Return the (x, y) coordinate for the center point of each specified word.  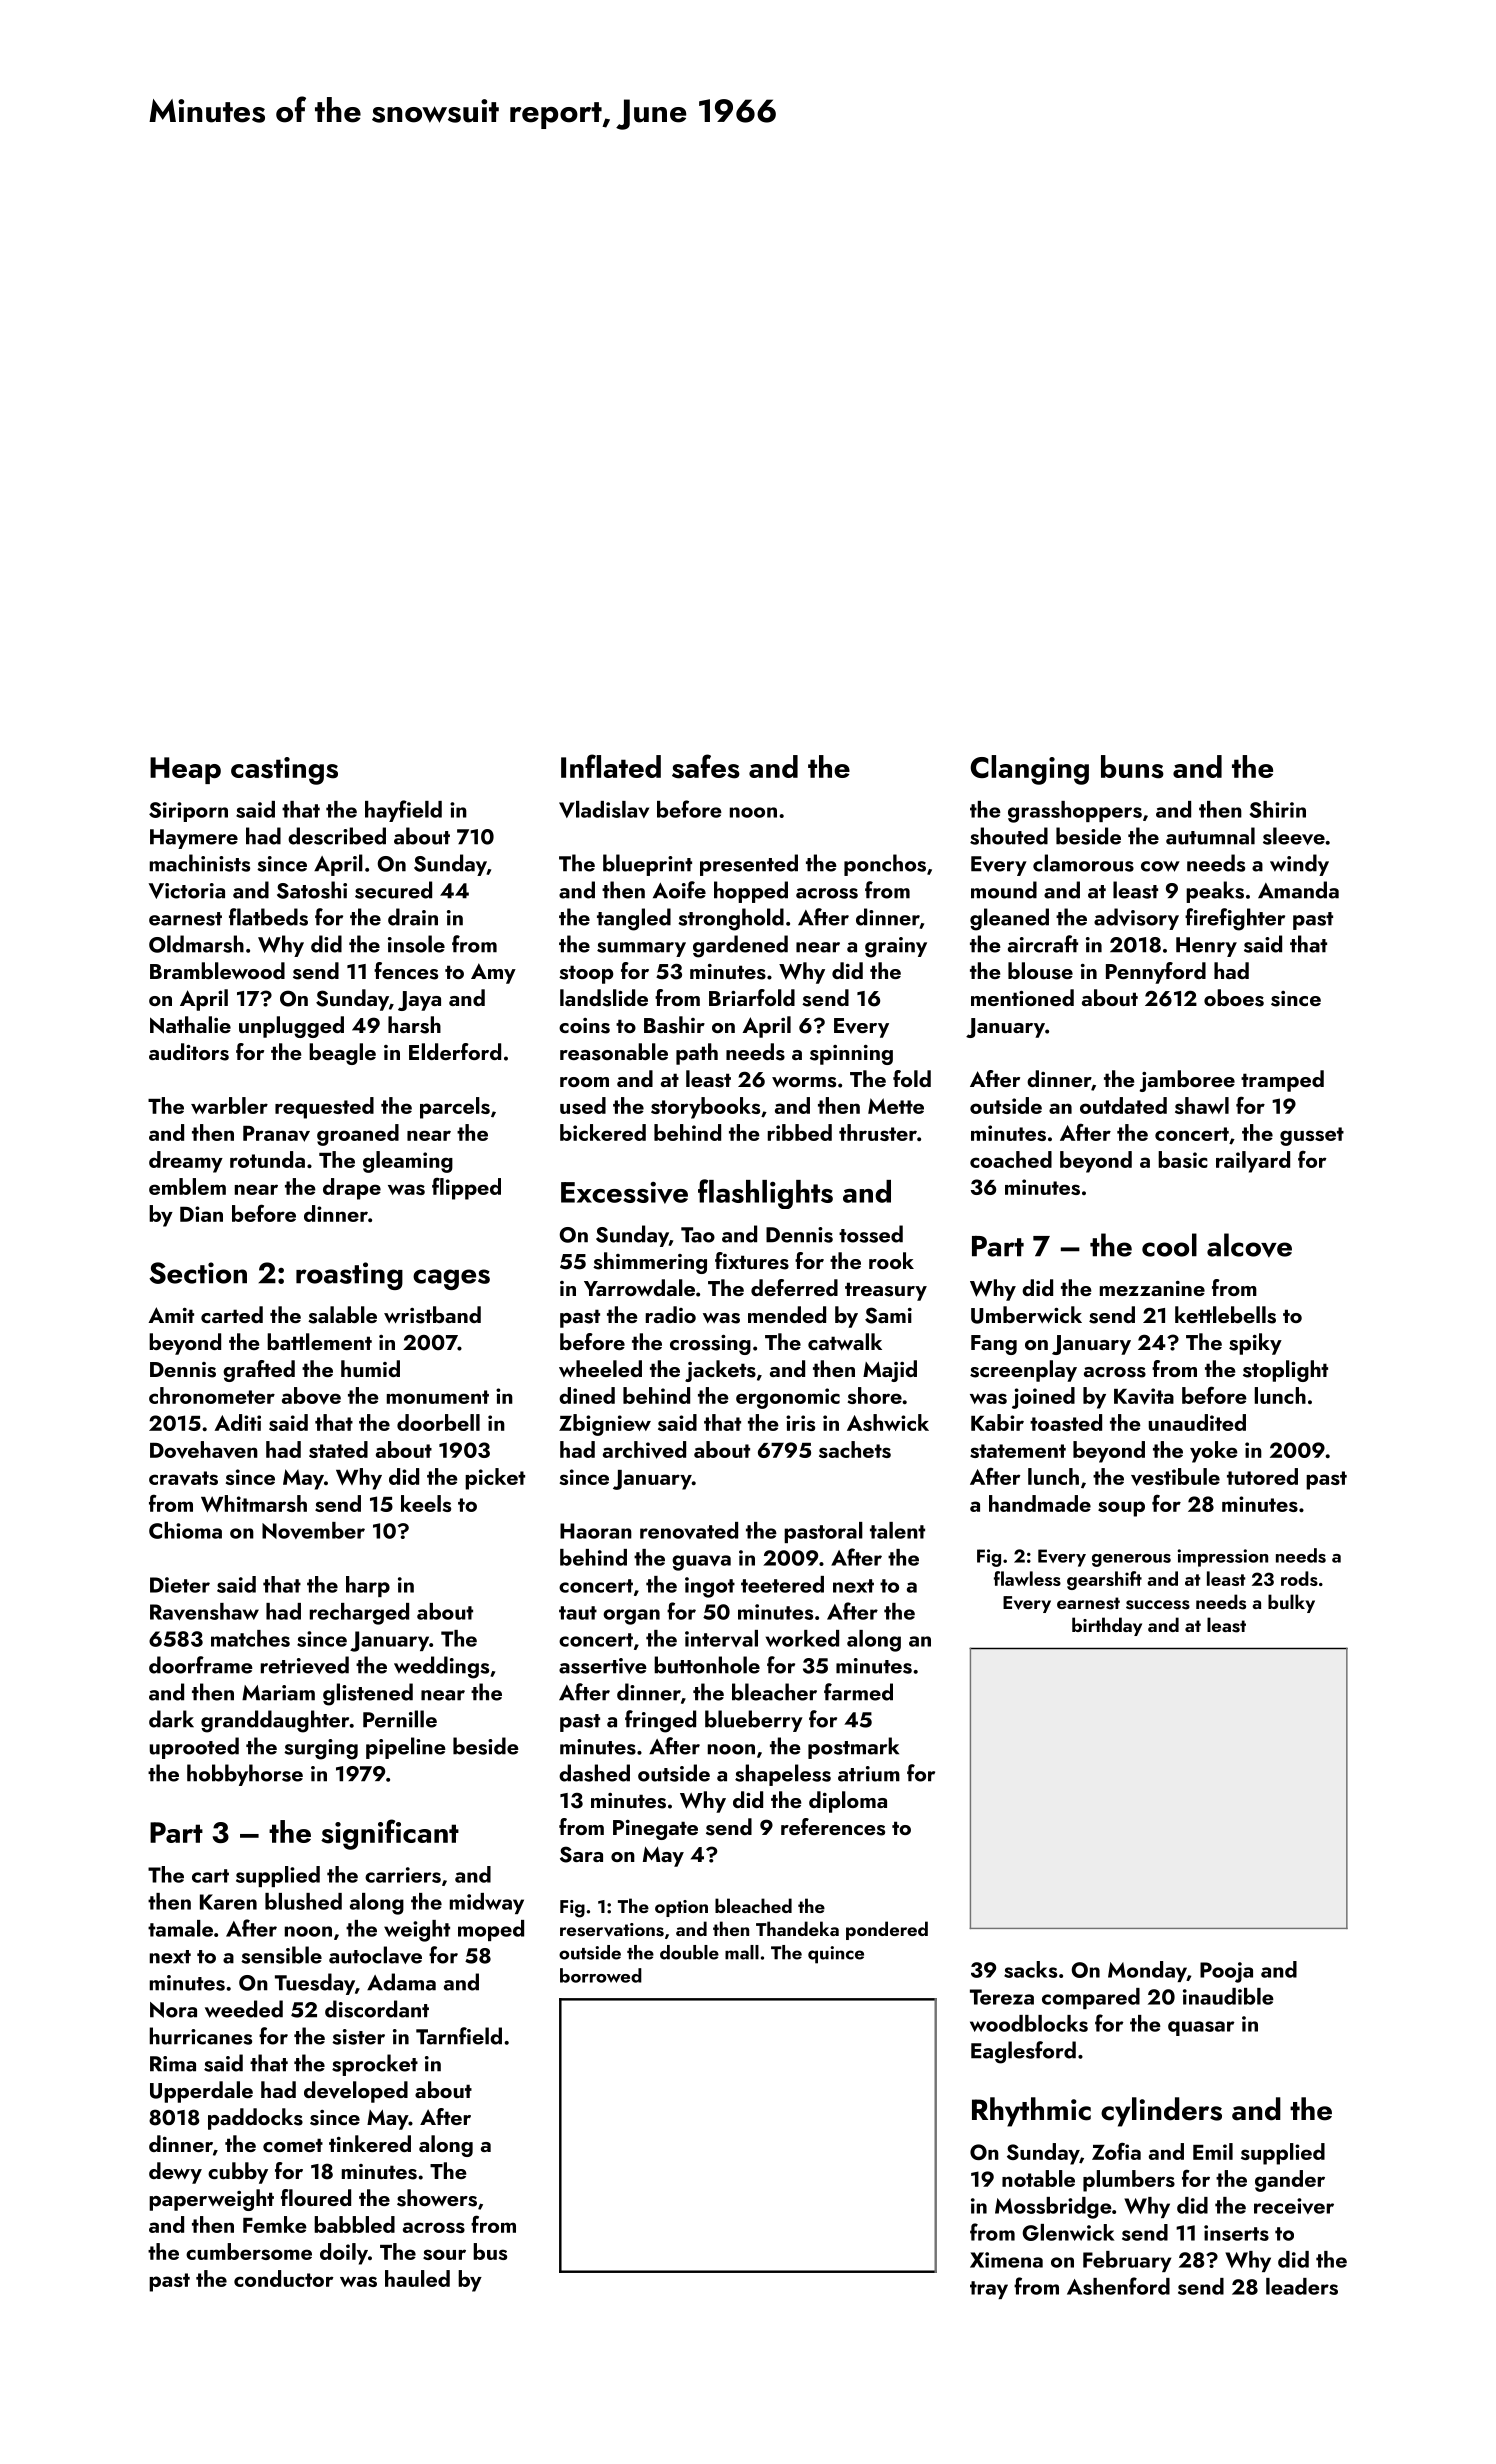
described (337, 836)
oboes (1234, 998)
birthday (1107, 1626)
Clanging (1029, 770)
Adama (401, 1982)
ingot (710, 1587)
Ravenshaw (204, 1611)
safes (706, 766)
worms (804, 1082)
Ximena (1006, 2260)
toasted (1066, 1422)
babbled (354, 2224)
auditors (189, 1052)
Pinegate (655, 1830)
